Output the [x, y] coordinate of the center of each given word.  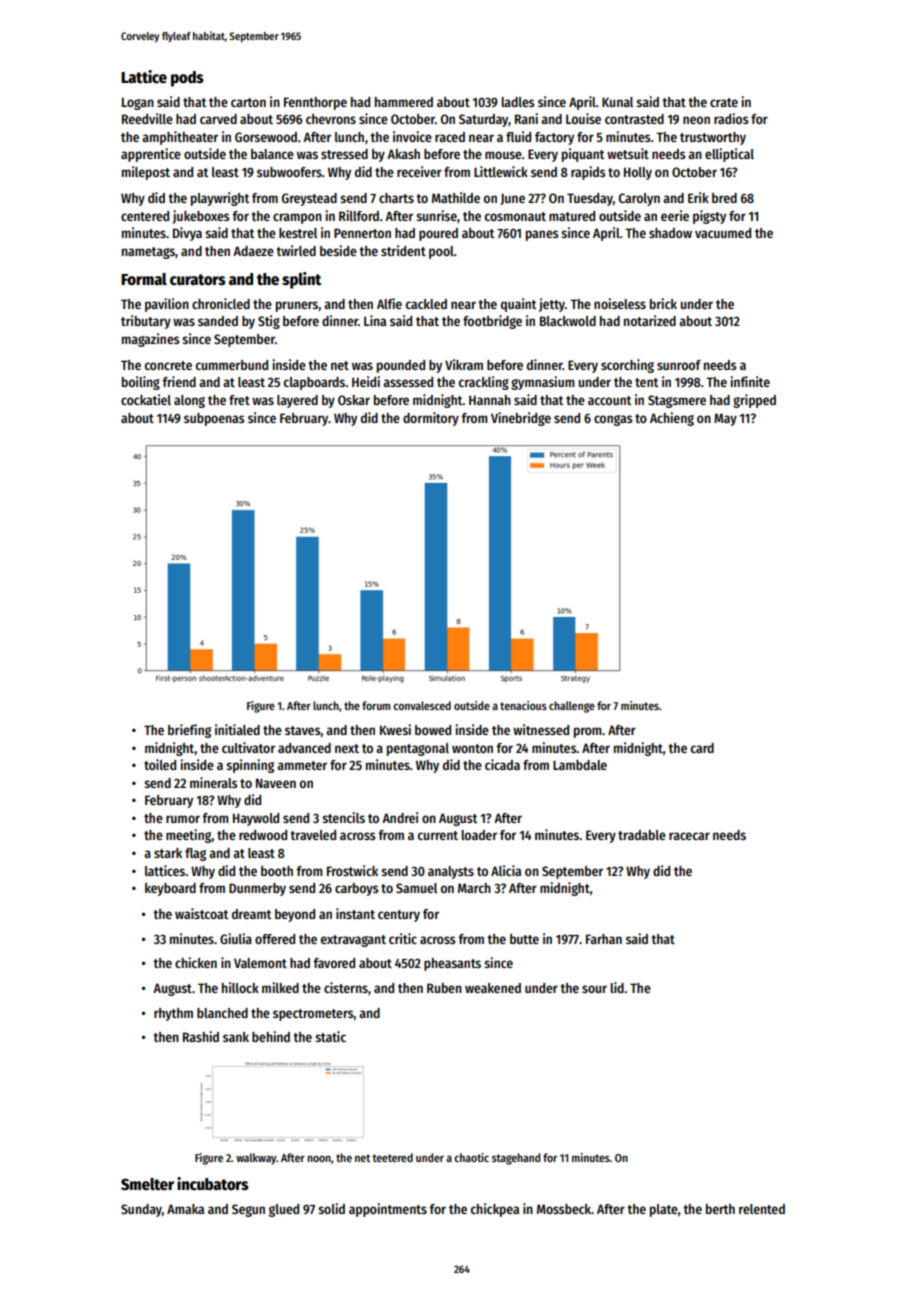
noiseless [620, 303]
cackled [426, 304]
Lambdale [580, 765]
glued [284, 1210]
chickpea [495, 1210]
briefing [189, 731]
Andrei [400, 817]
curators [198, 280]
